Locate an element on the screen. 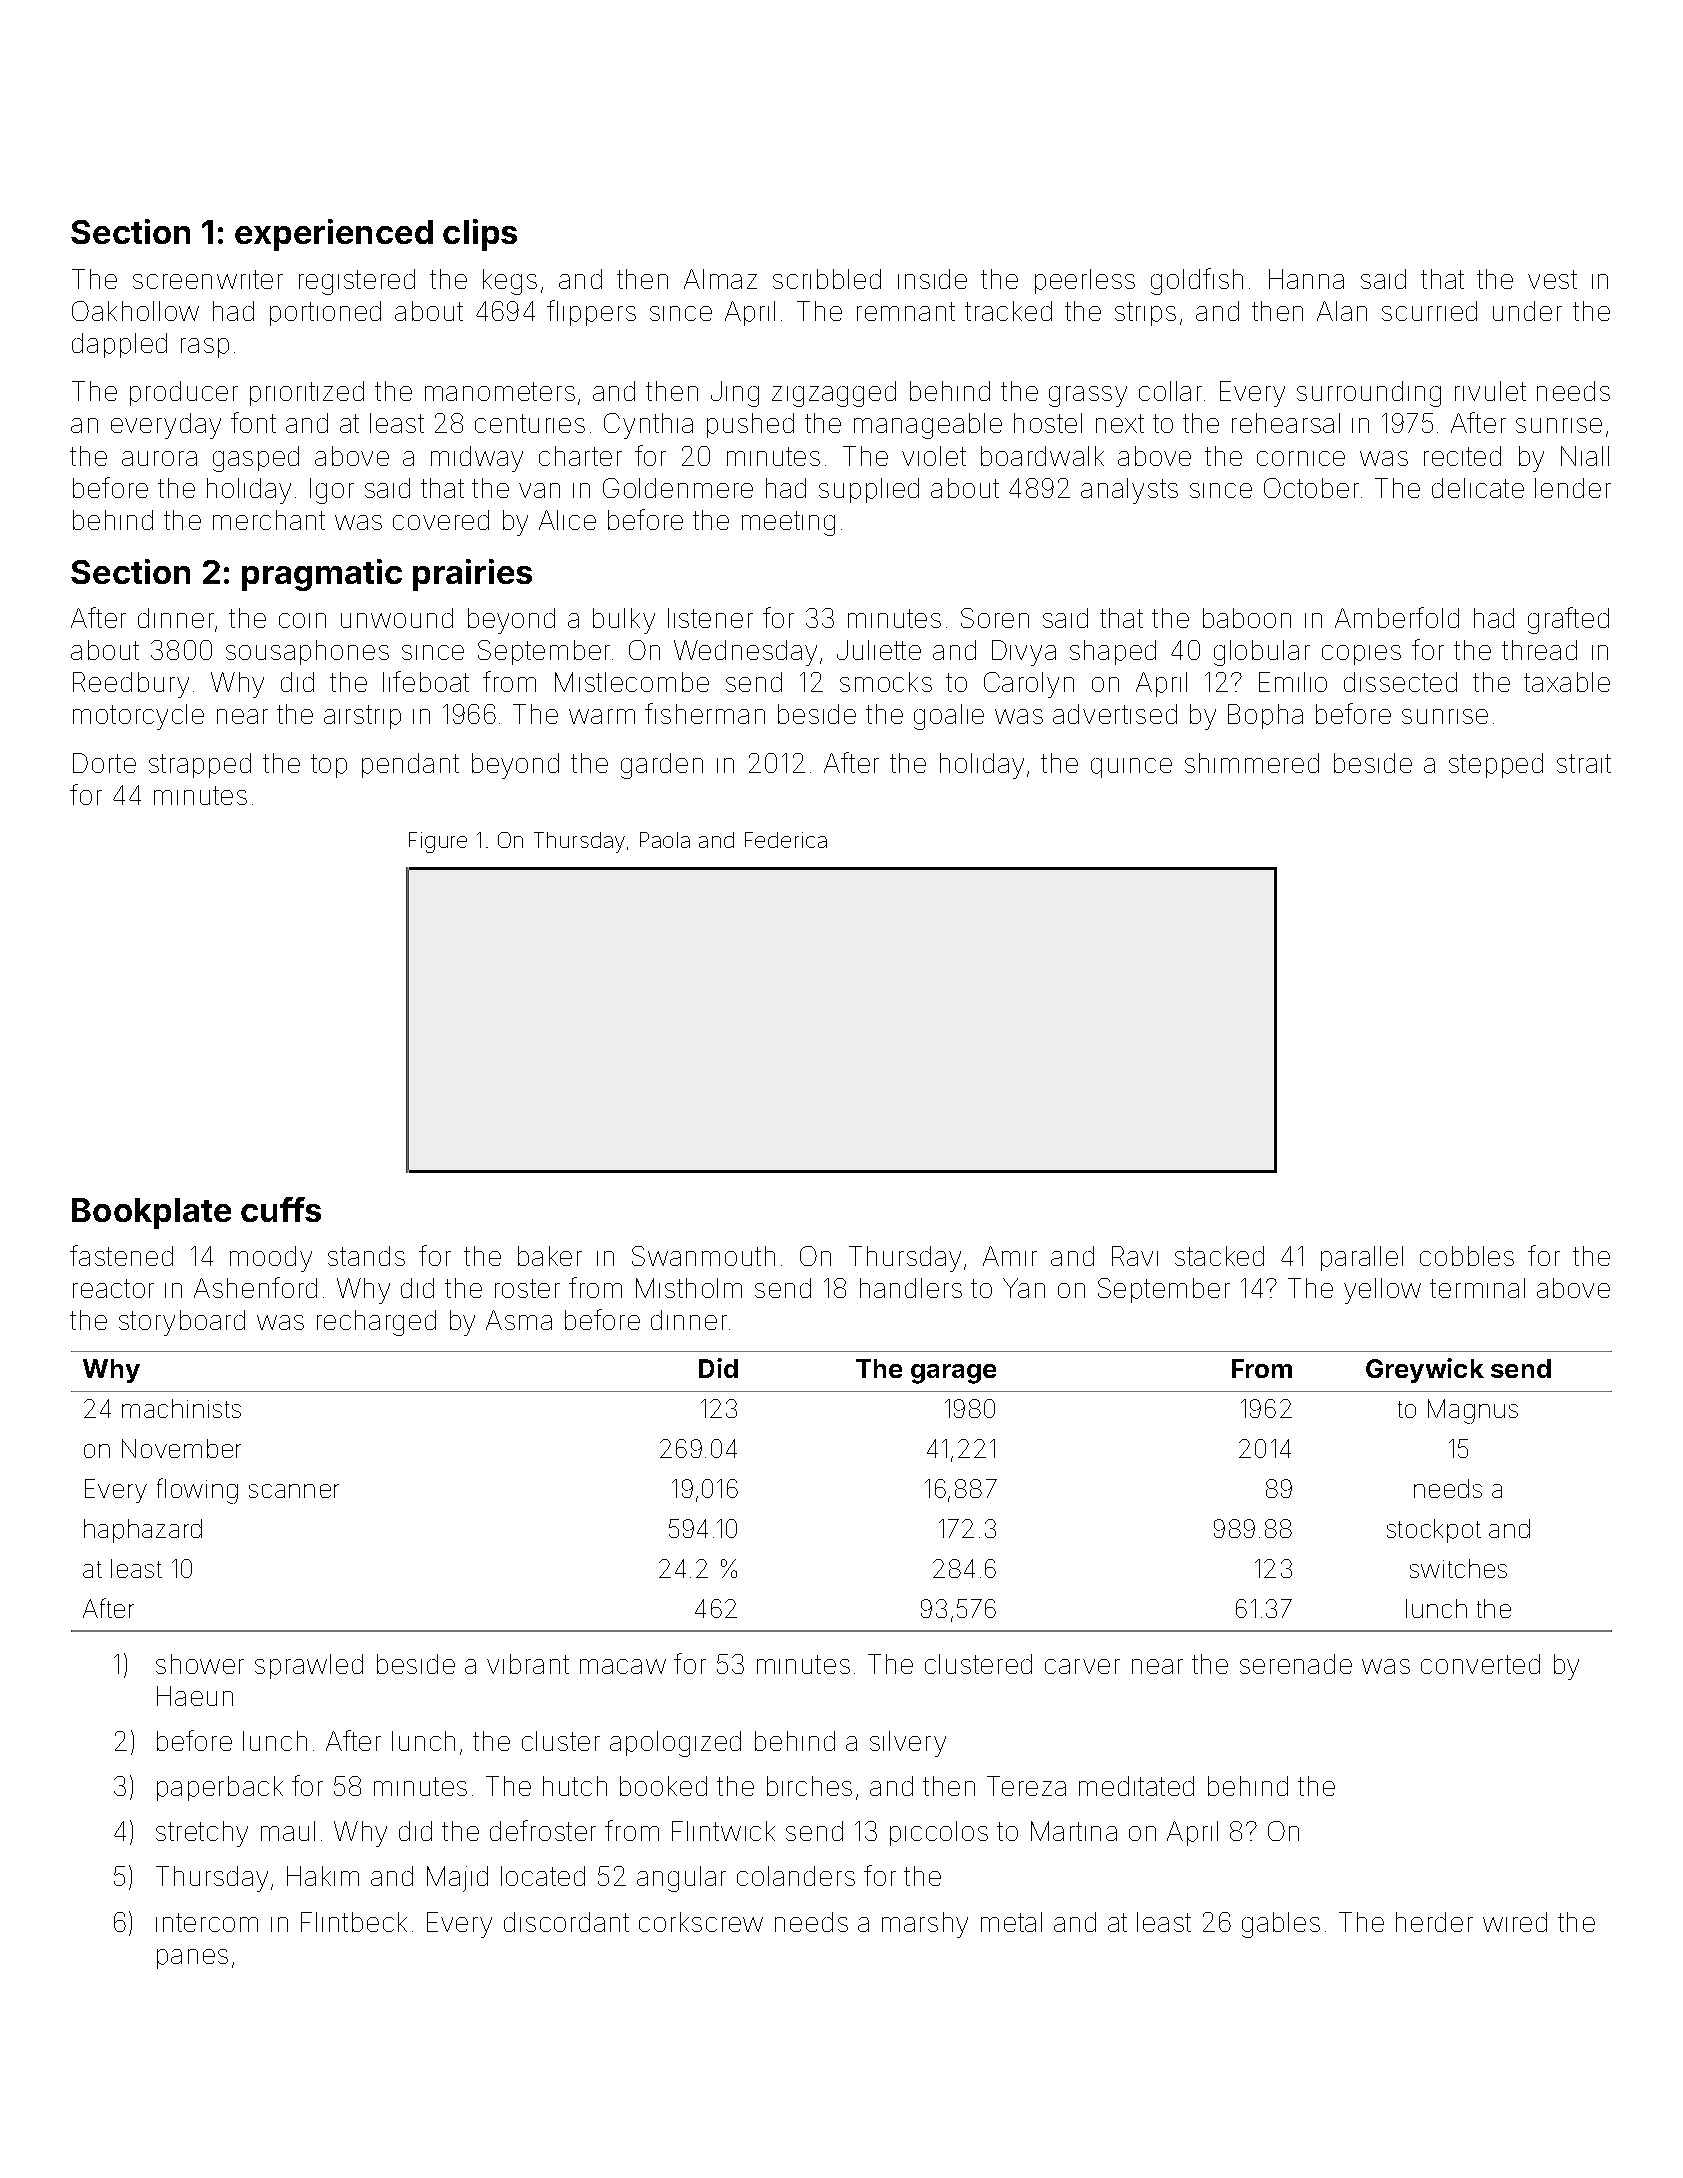 The width and height of the screenshot is (1683, 2178). Figure is located at coordinates (438, 842).
